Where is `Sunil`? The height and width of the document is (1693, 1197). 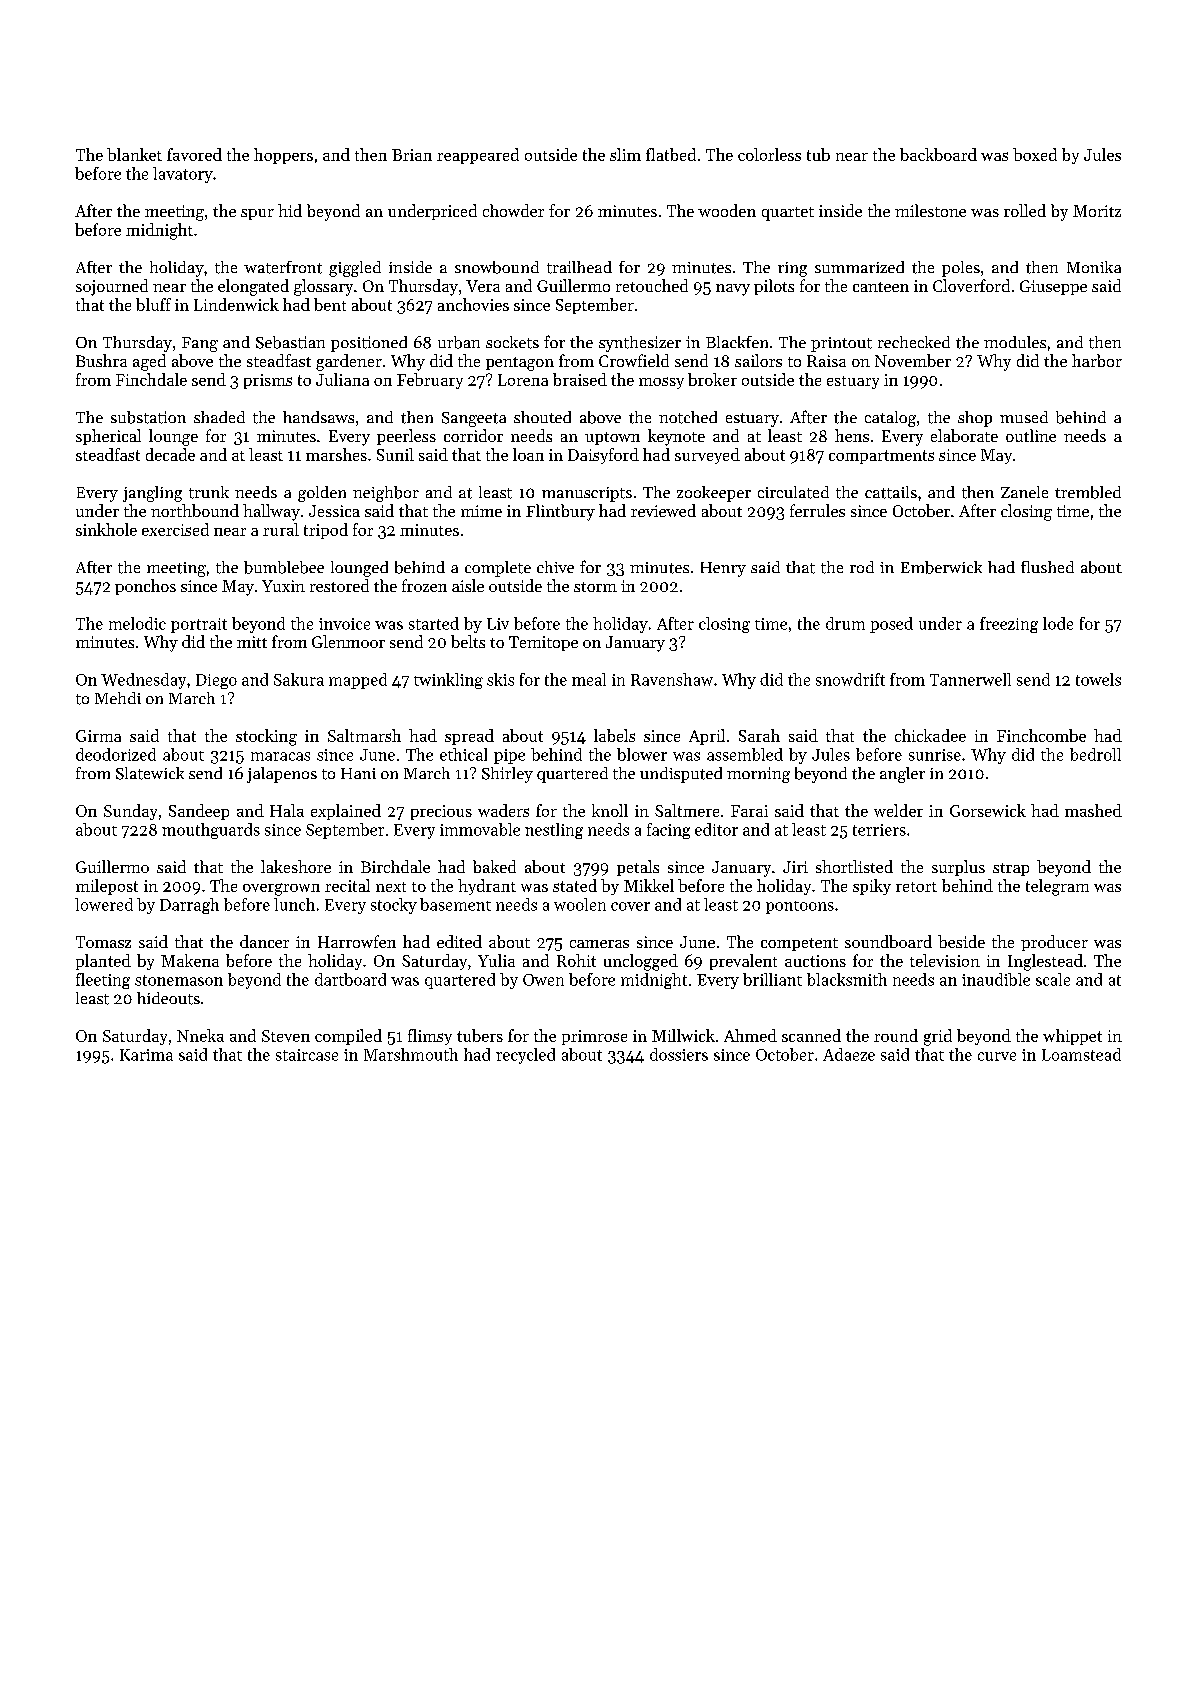 Sunil is located at coordinates (395, 454).
